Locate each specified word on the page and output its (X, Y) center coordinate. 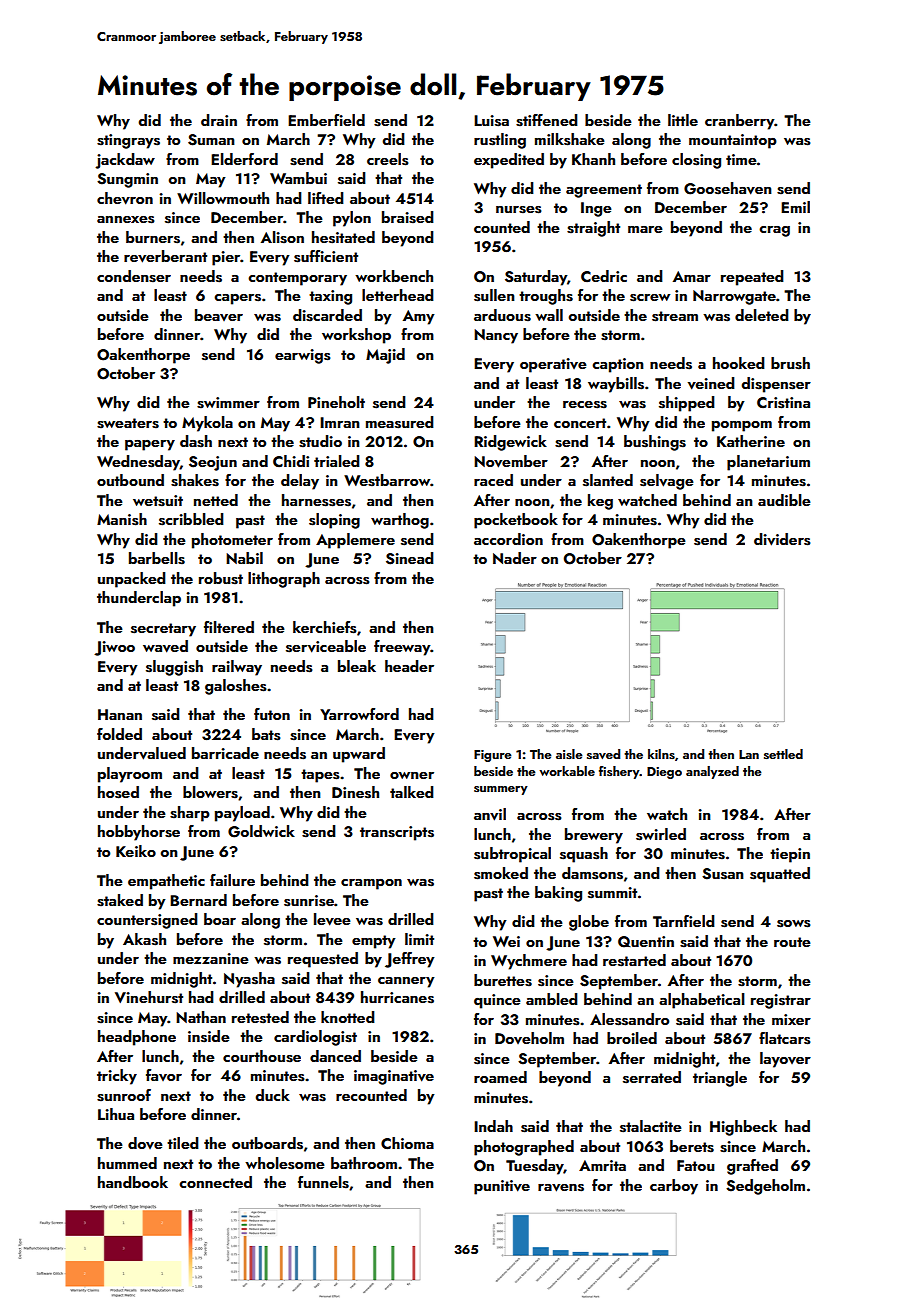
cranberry (740, 122)
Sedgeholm (765, 1187)
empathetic (166, 882)
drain (219, 120)
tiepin (790, 855)
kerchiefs (325, 627)
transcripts (397, 833)
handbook (133, 1182)
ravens (561, 1188)
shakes (195, 480)
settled (783, 754)
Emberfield (326, 120)
